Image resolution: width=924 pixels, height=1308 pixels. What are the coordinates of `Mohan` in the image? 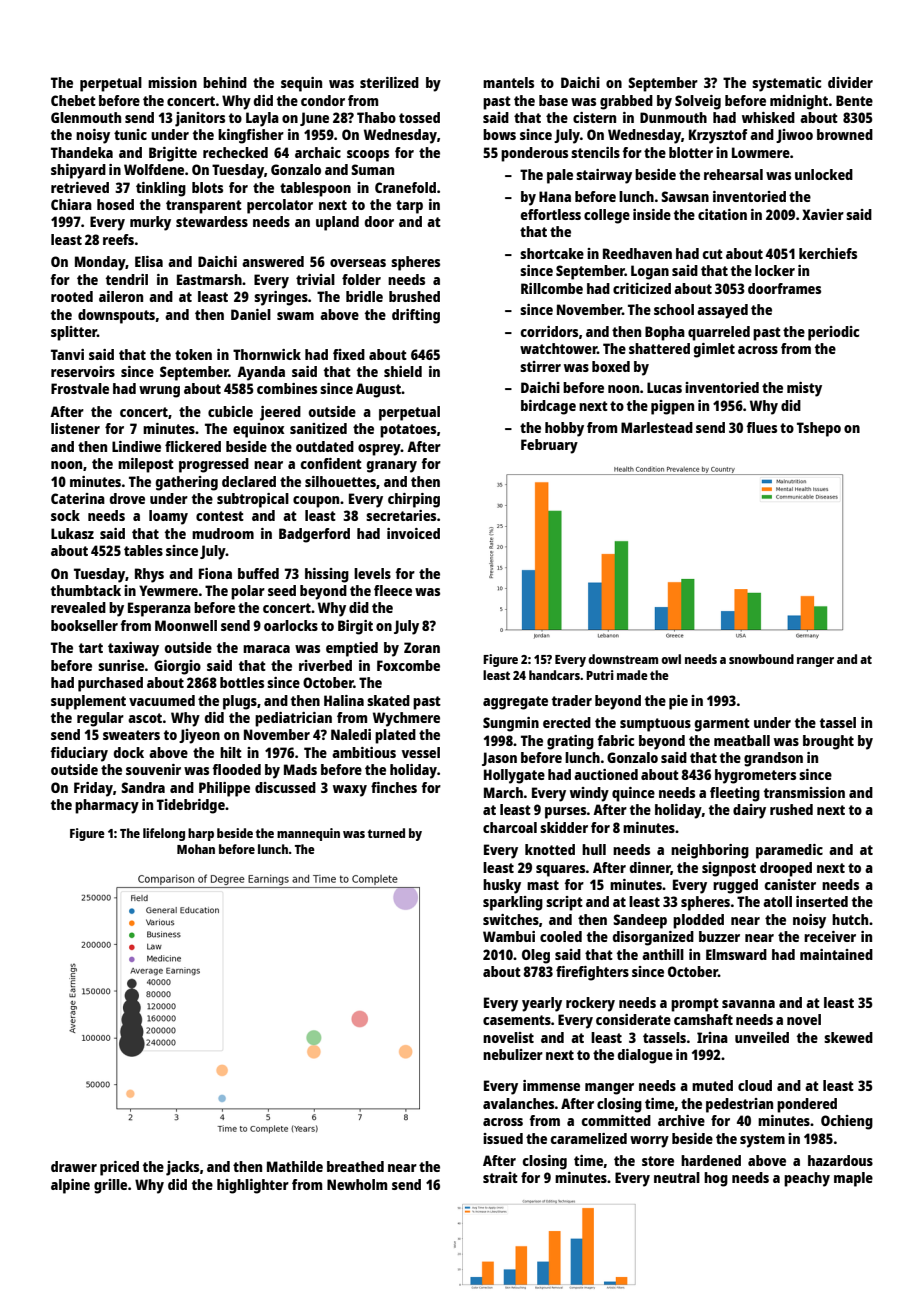 It's located at (196, 849).
